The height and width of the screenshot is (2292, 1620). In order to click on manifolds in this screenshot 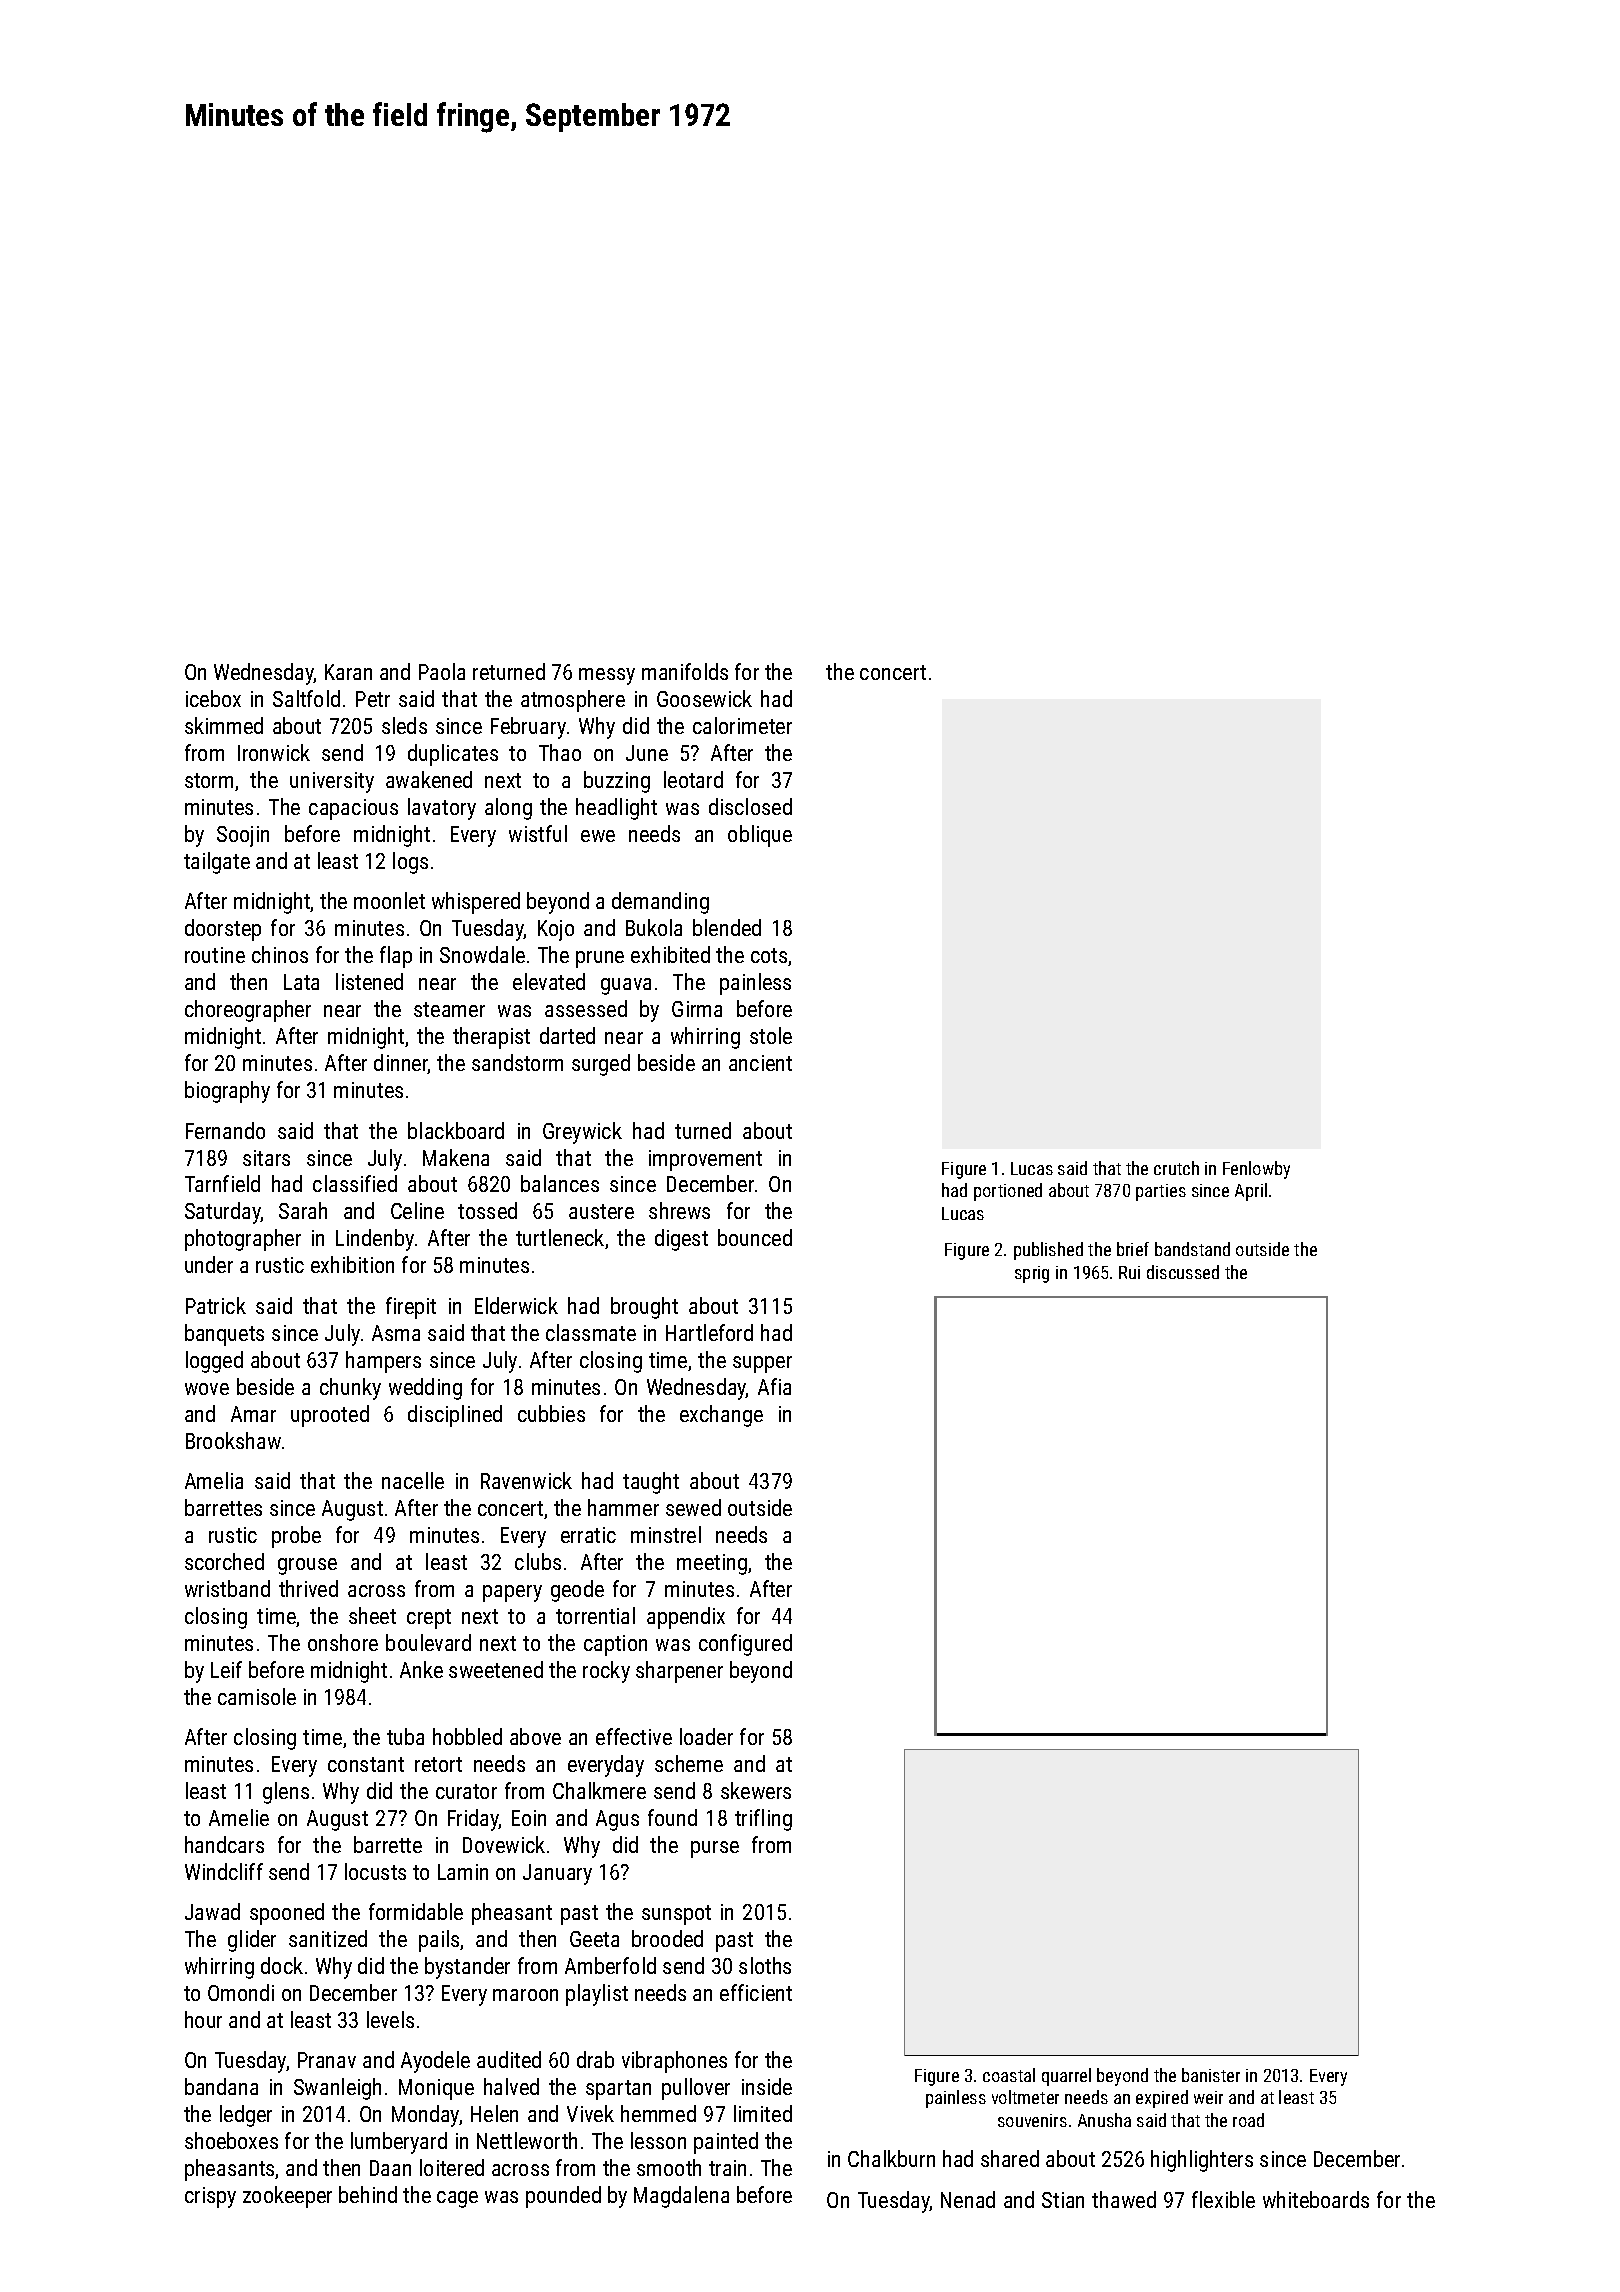, I will do `click(685, 671)`.
